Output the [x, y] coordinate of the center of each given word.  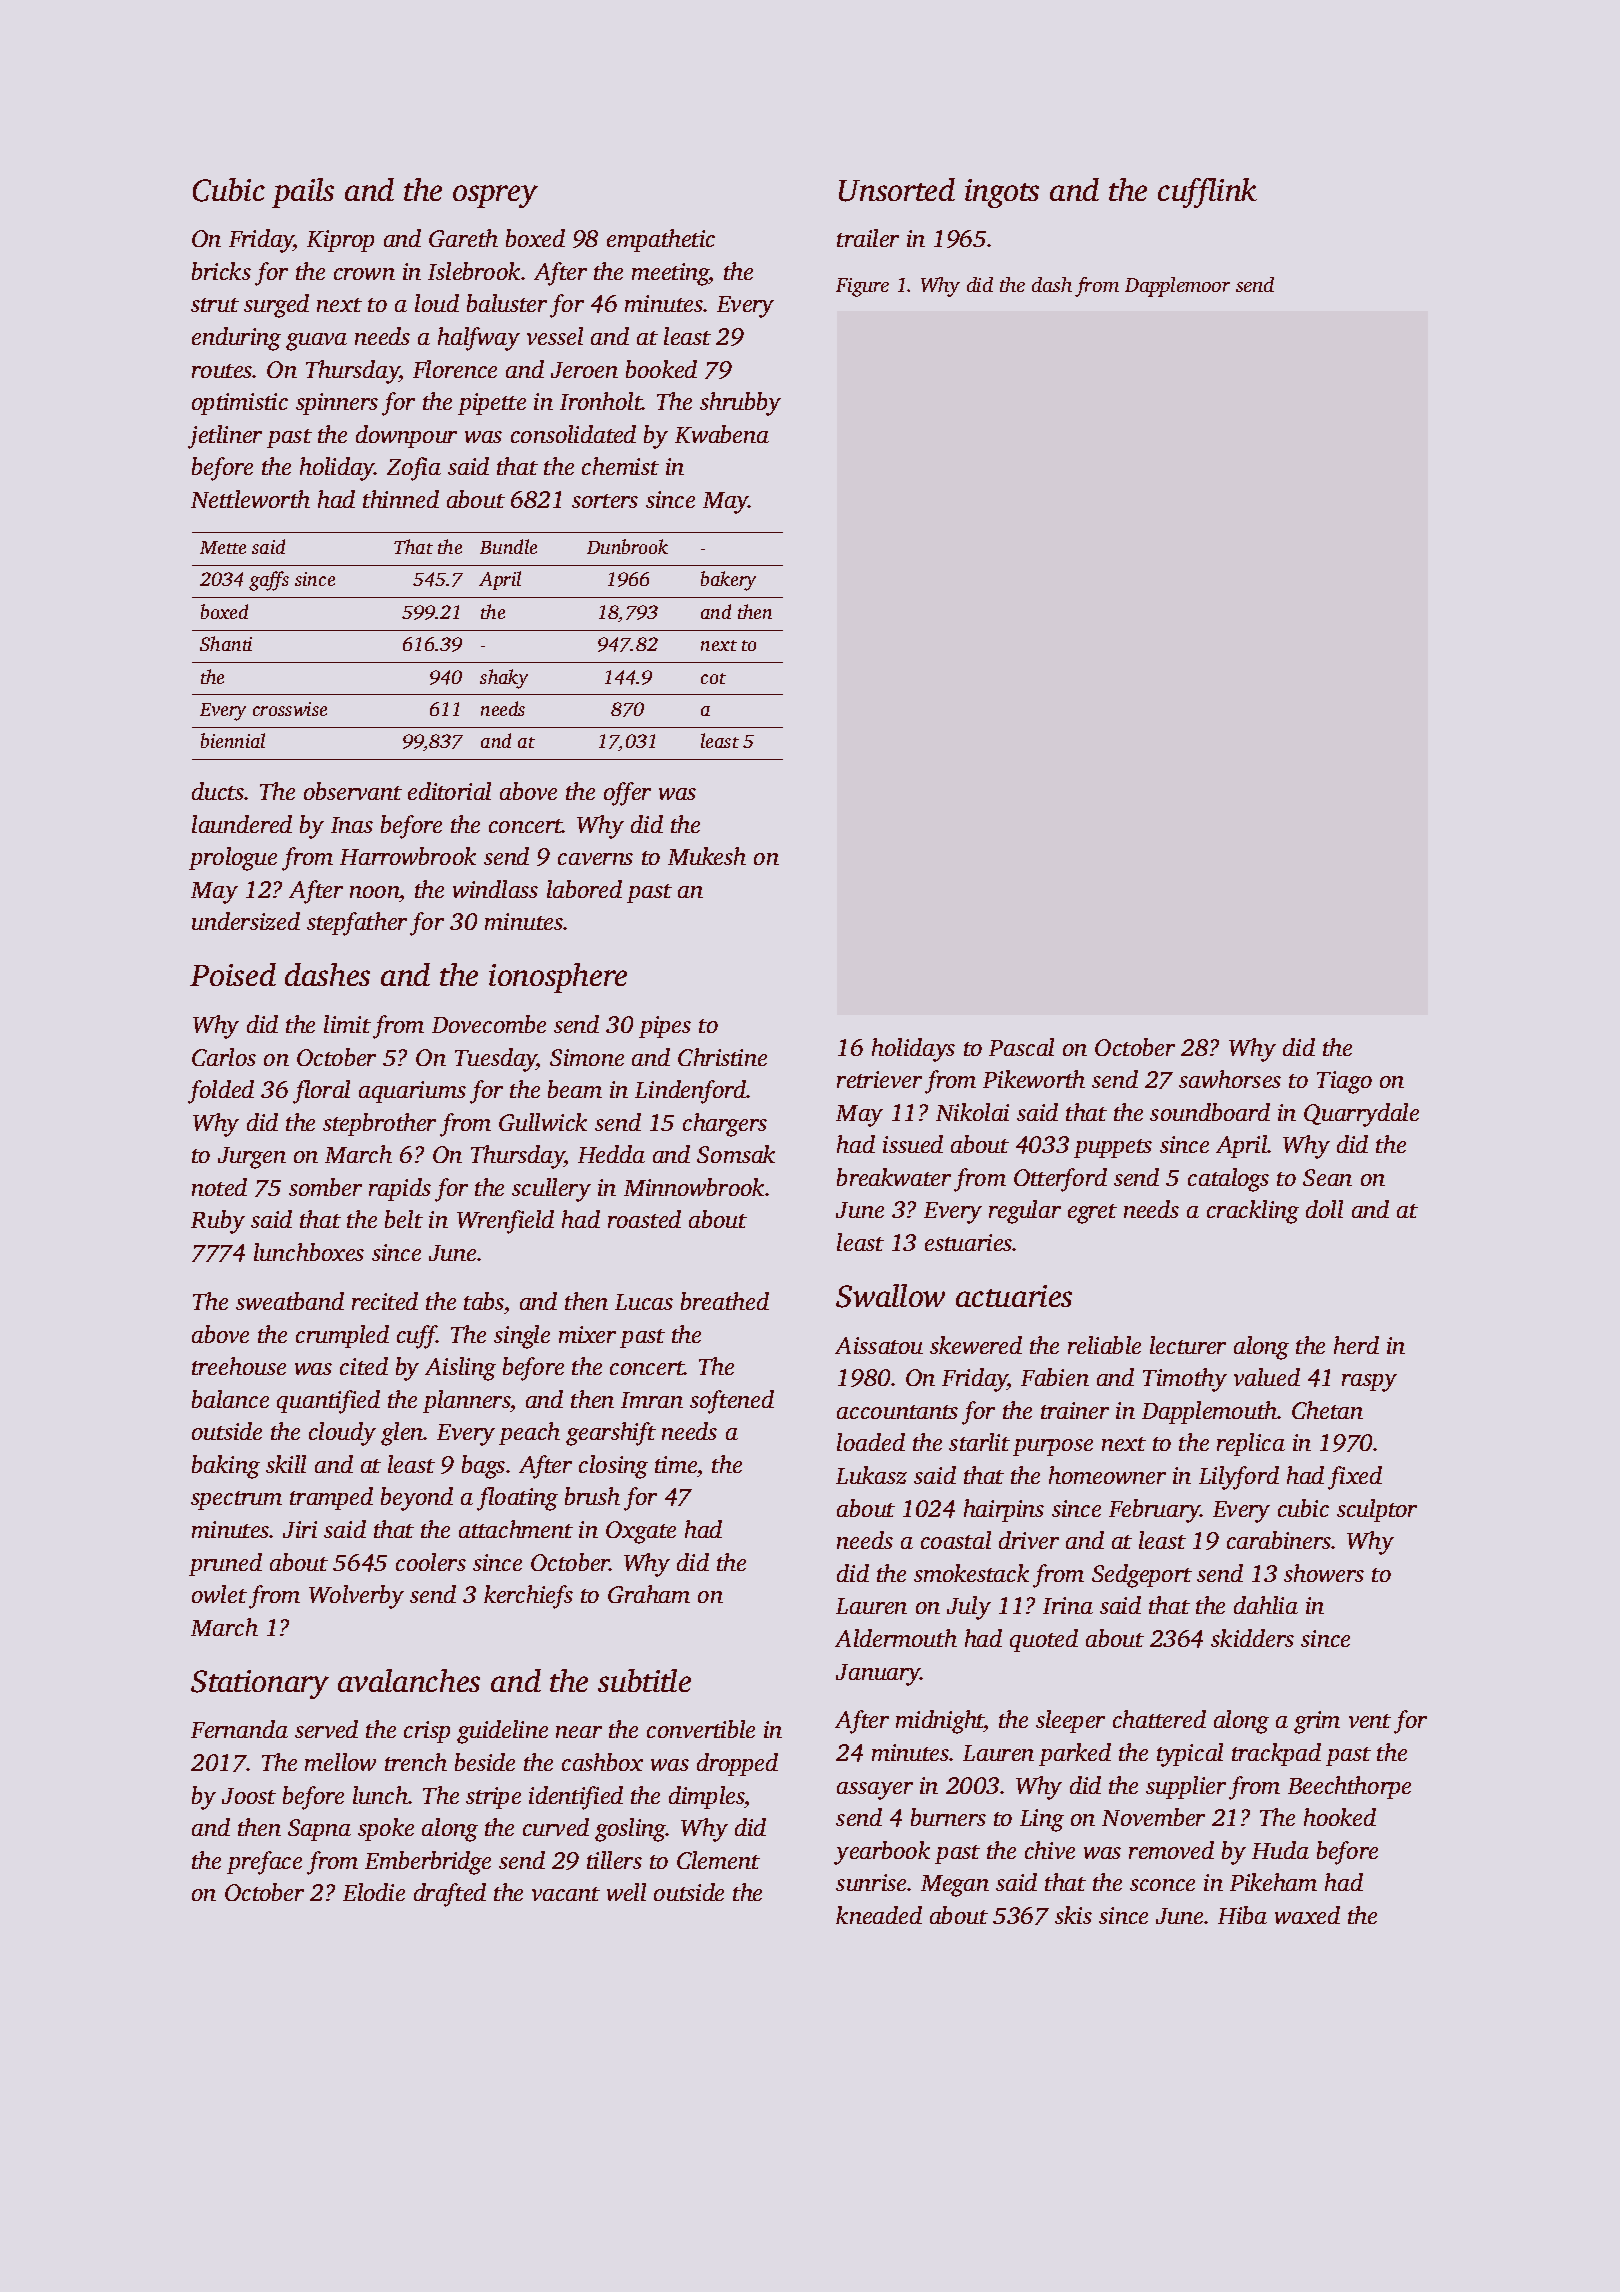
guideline [502, 1732]
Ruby [218, 1222]
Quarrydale [1361, 1115]
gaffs [269, 581]
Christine [722, 1057]
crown [364, 274]
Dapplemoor [1177, 287]
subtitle [644, 1680]
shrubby [740, 404]
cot [713, 678]
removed [1171, 1850]
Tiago [1344, 1082]
